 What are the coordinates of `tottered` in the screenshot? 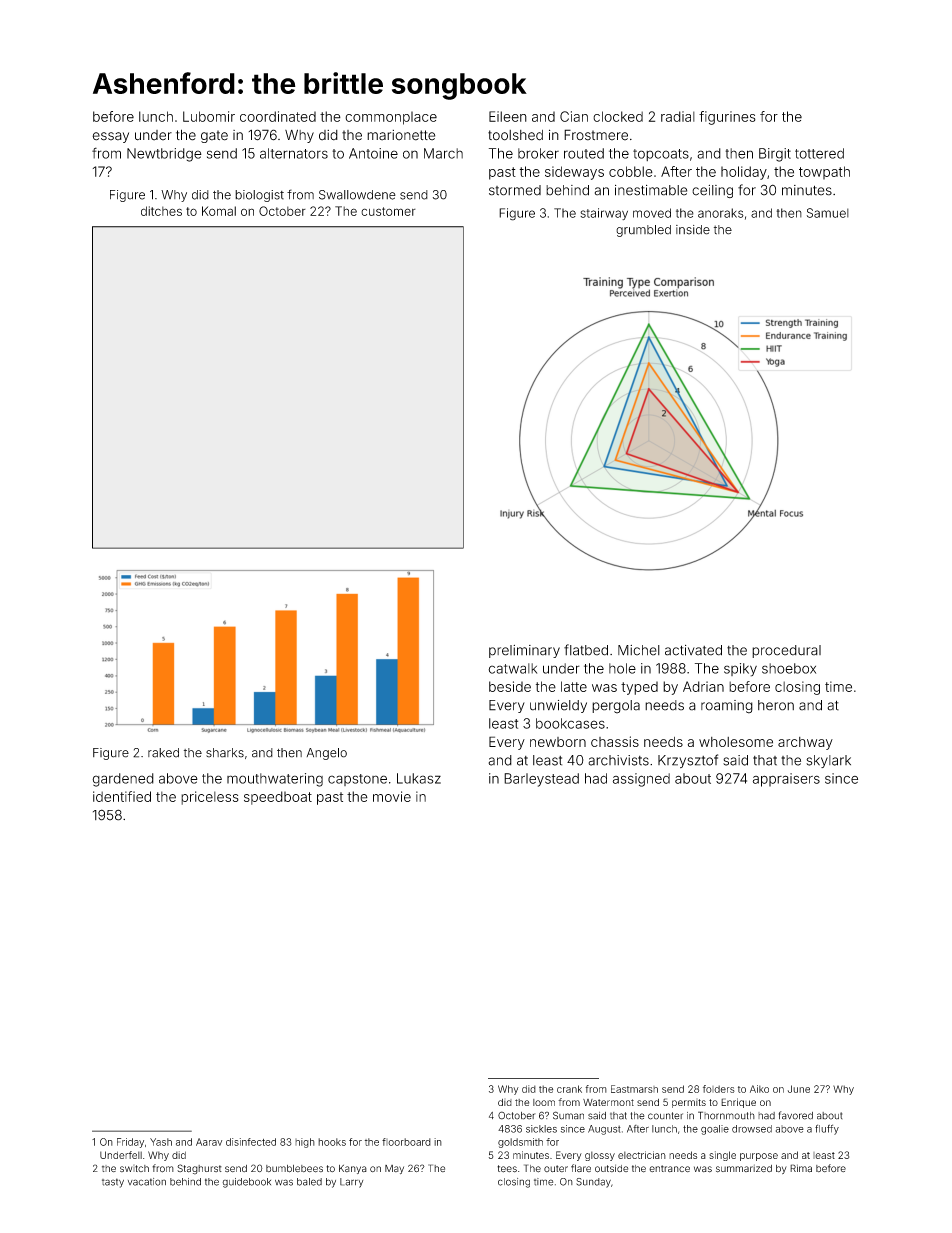 It's located at (819, 153).
